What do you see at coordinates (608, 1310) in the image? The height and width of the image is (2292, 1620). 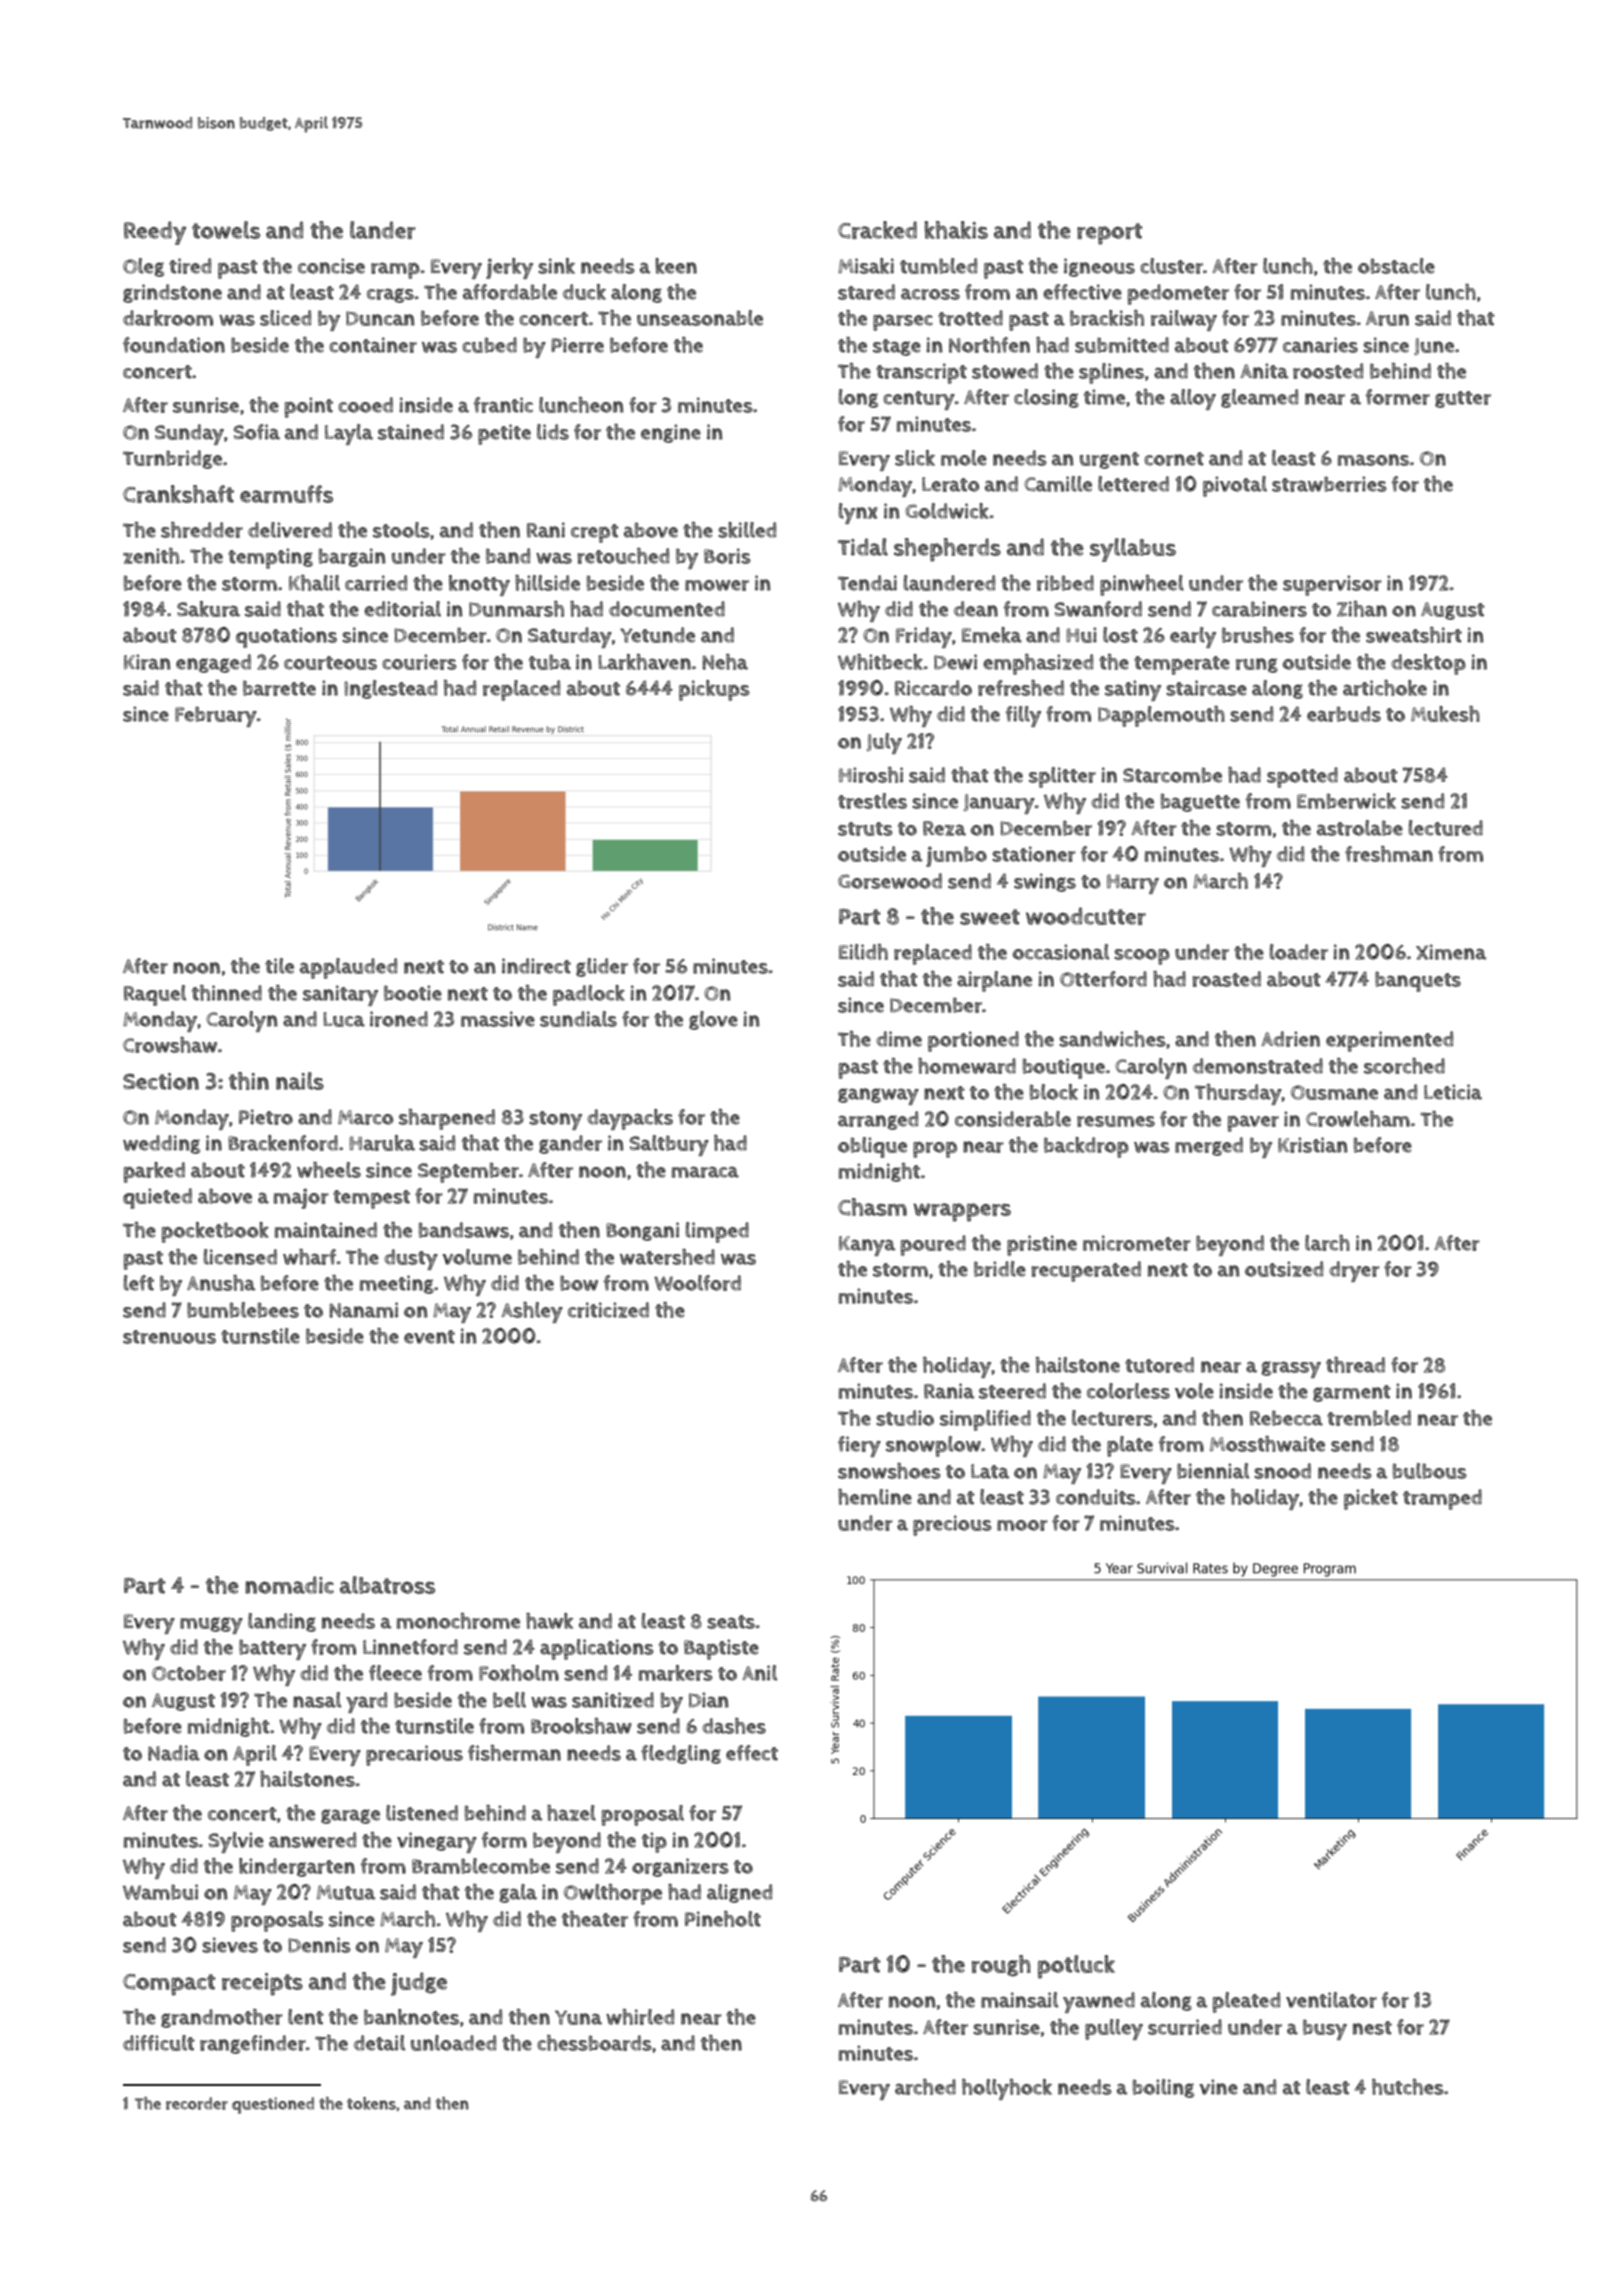 I see `criticized` at bounding box center [608, 1310].
